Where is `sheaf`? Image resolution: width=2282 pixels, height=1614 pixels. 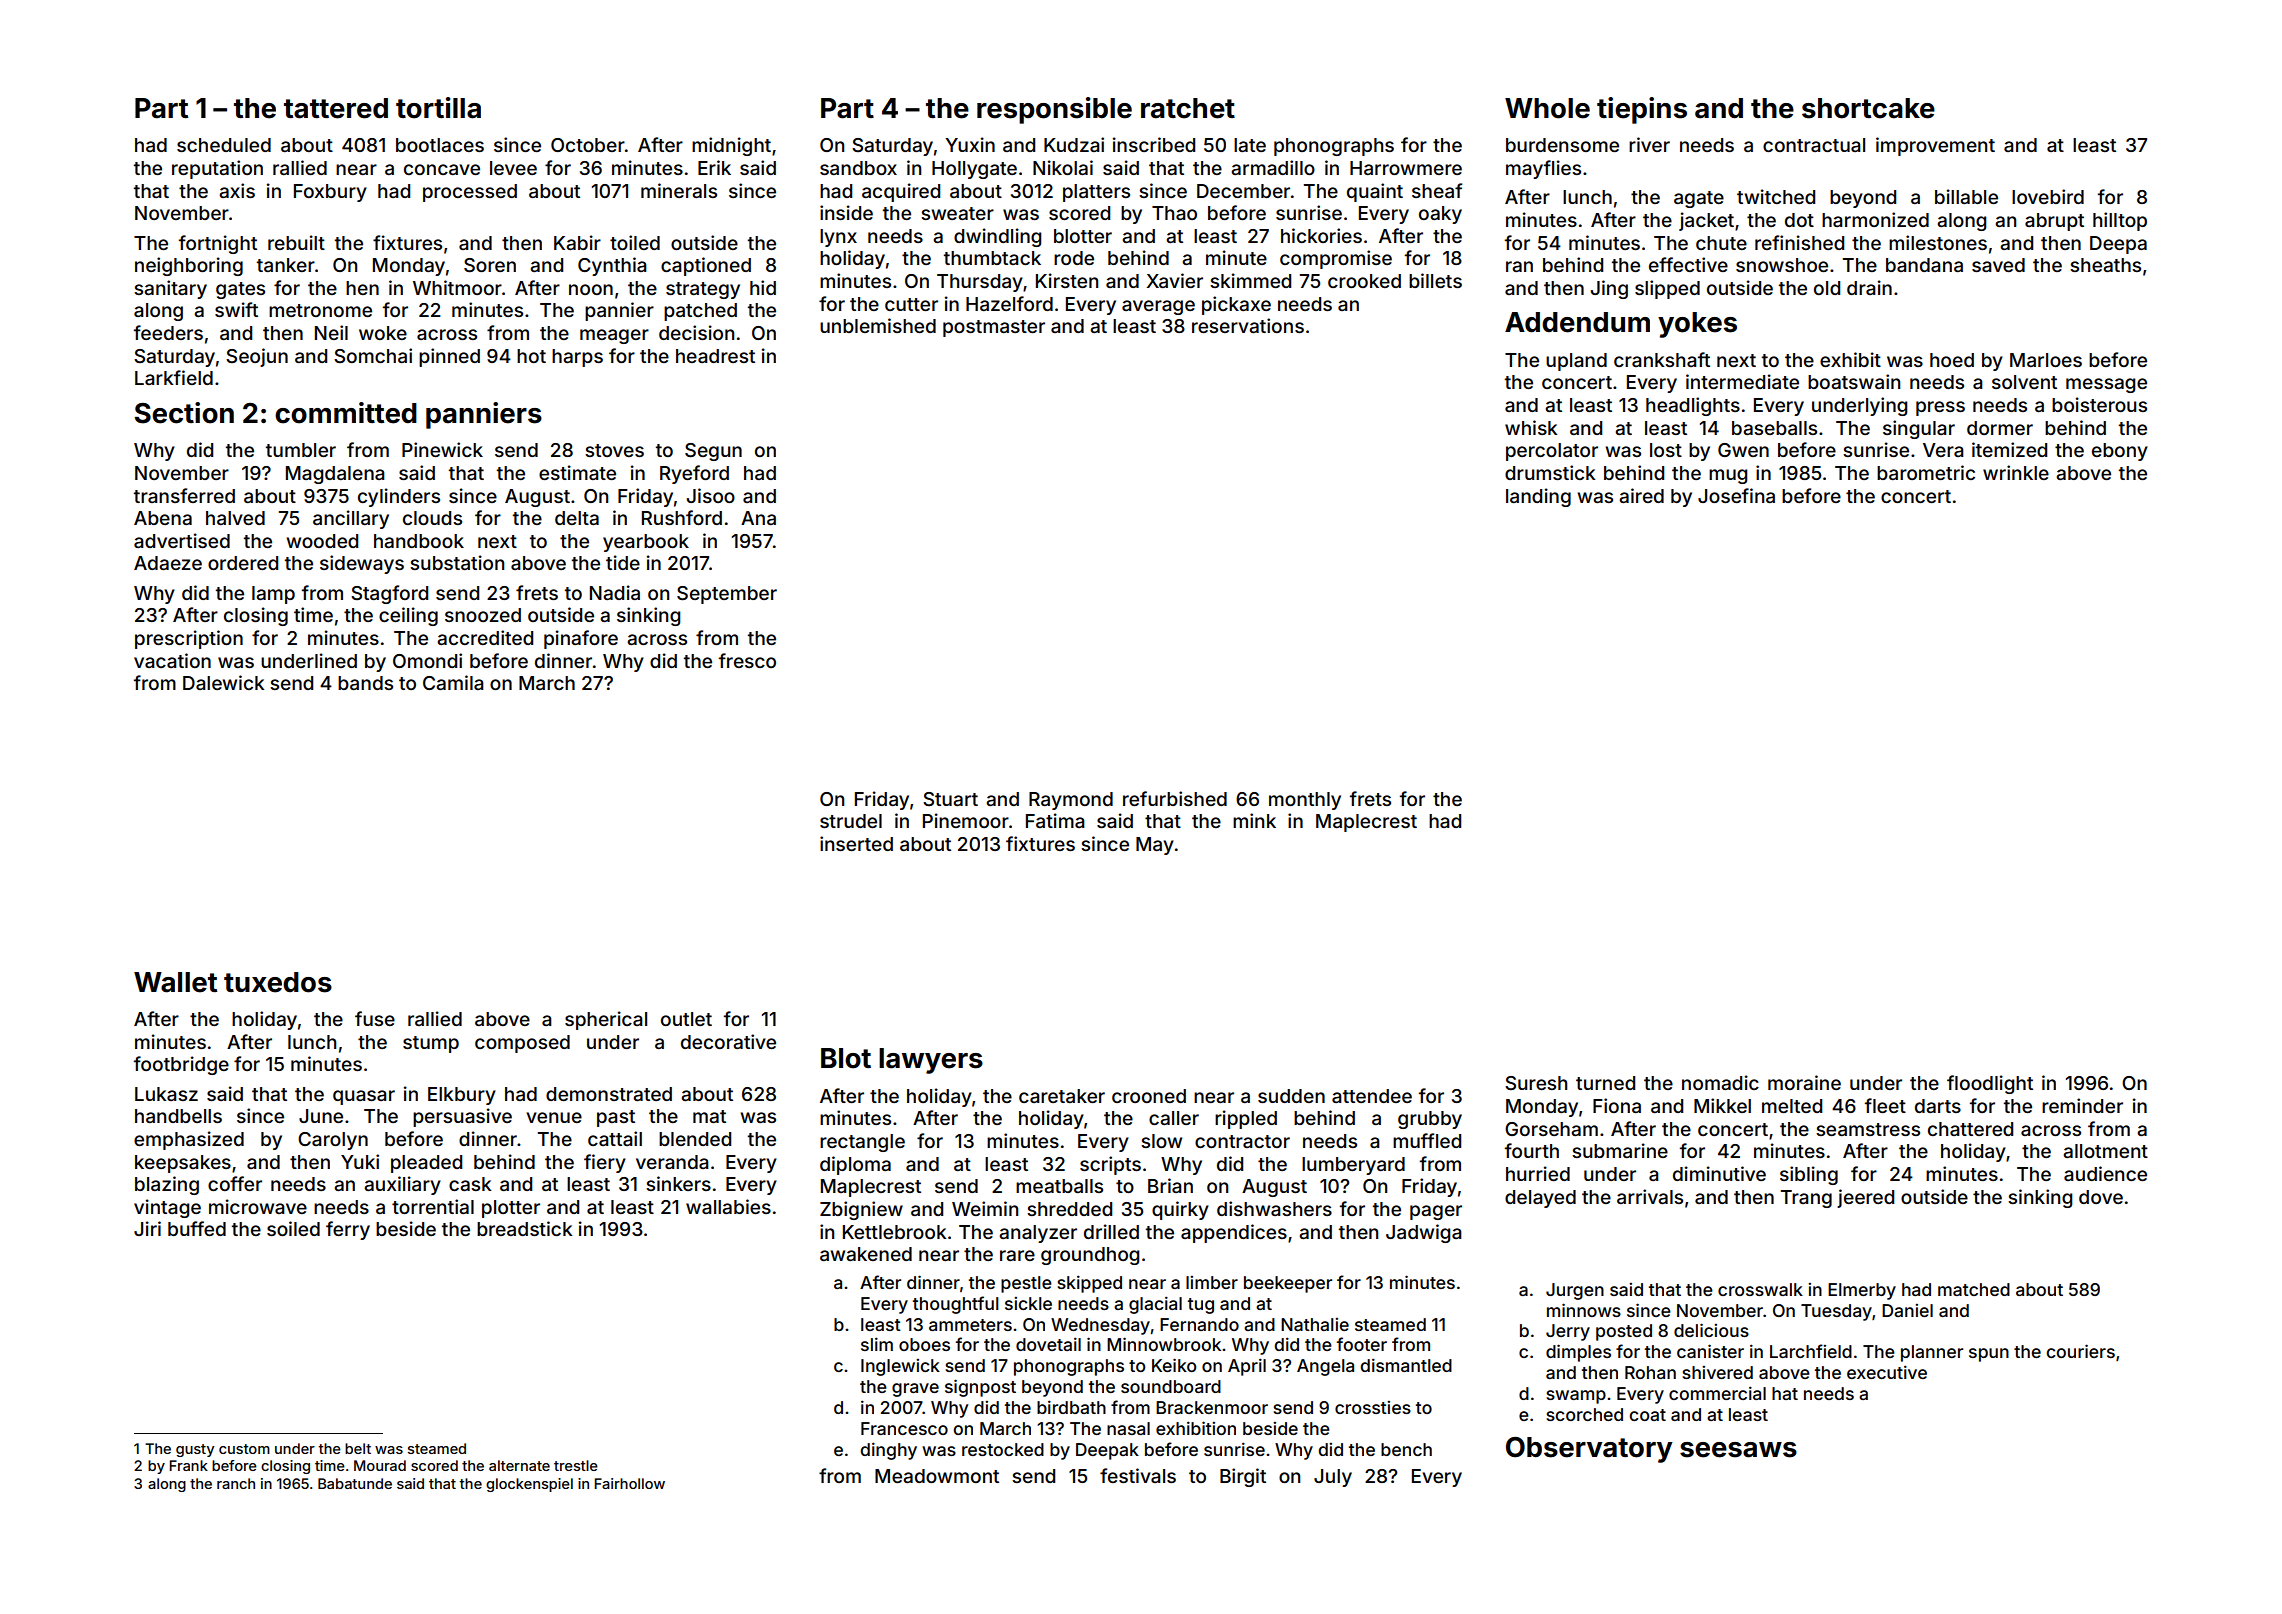
sheaf is located at coordinates (1437, 190).
